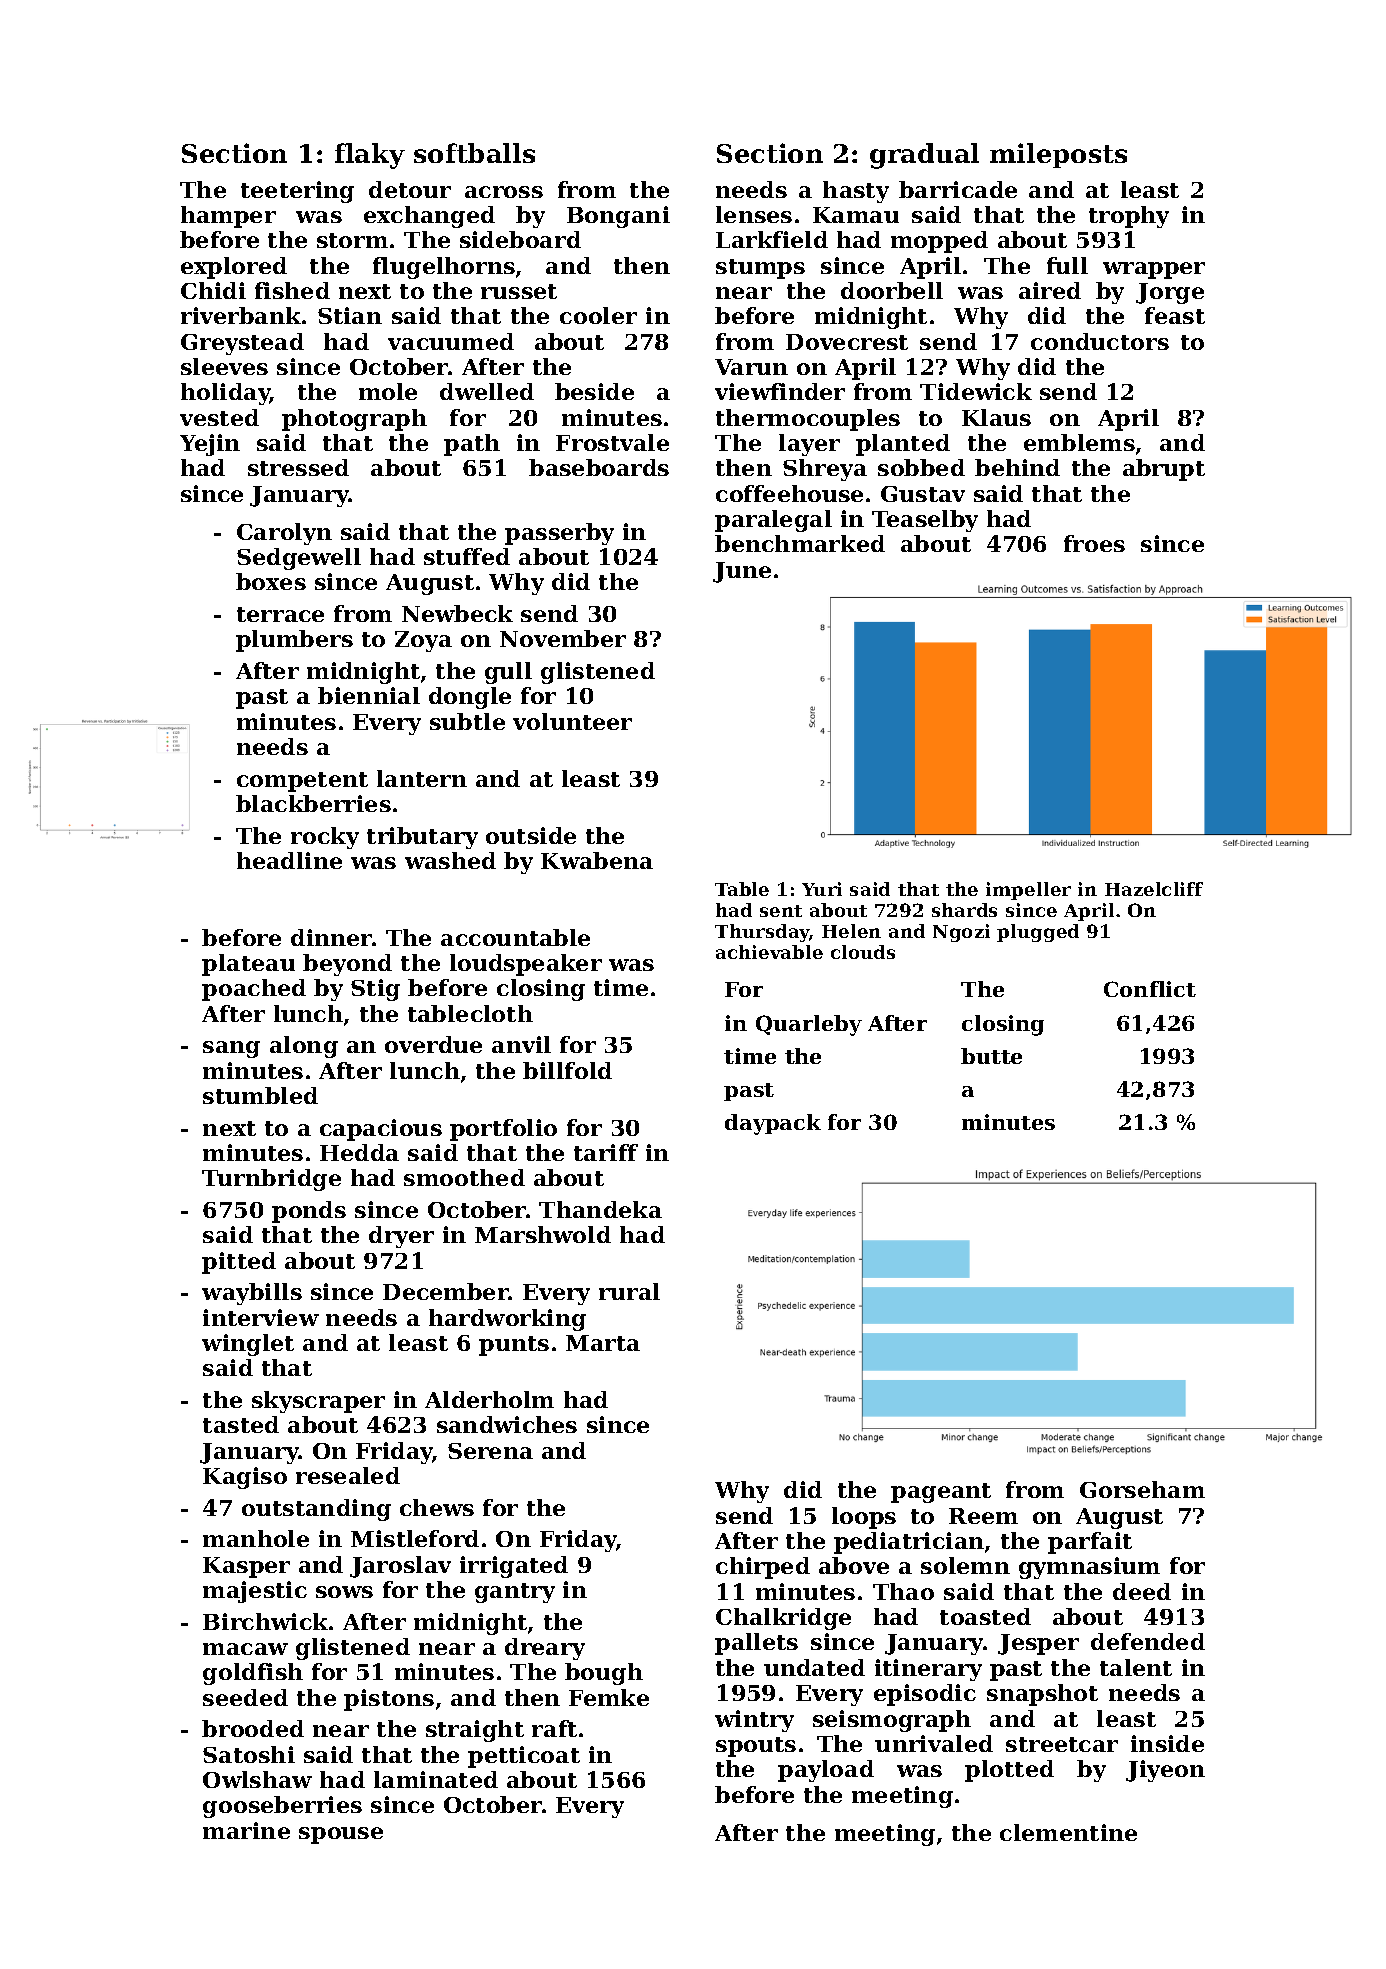  Describe the element at coordinates (924, 156) in the page. I see `gradual` at that location.
